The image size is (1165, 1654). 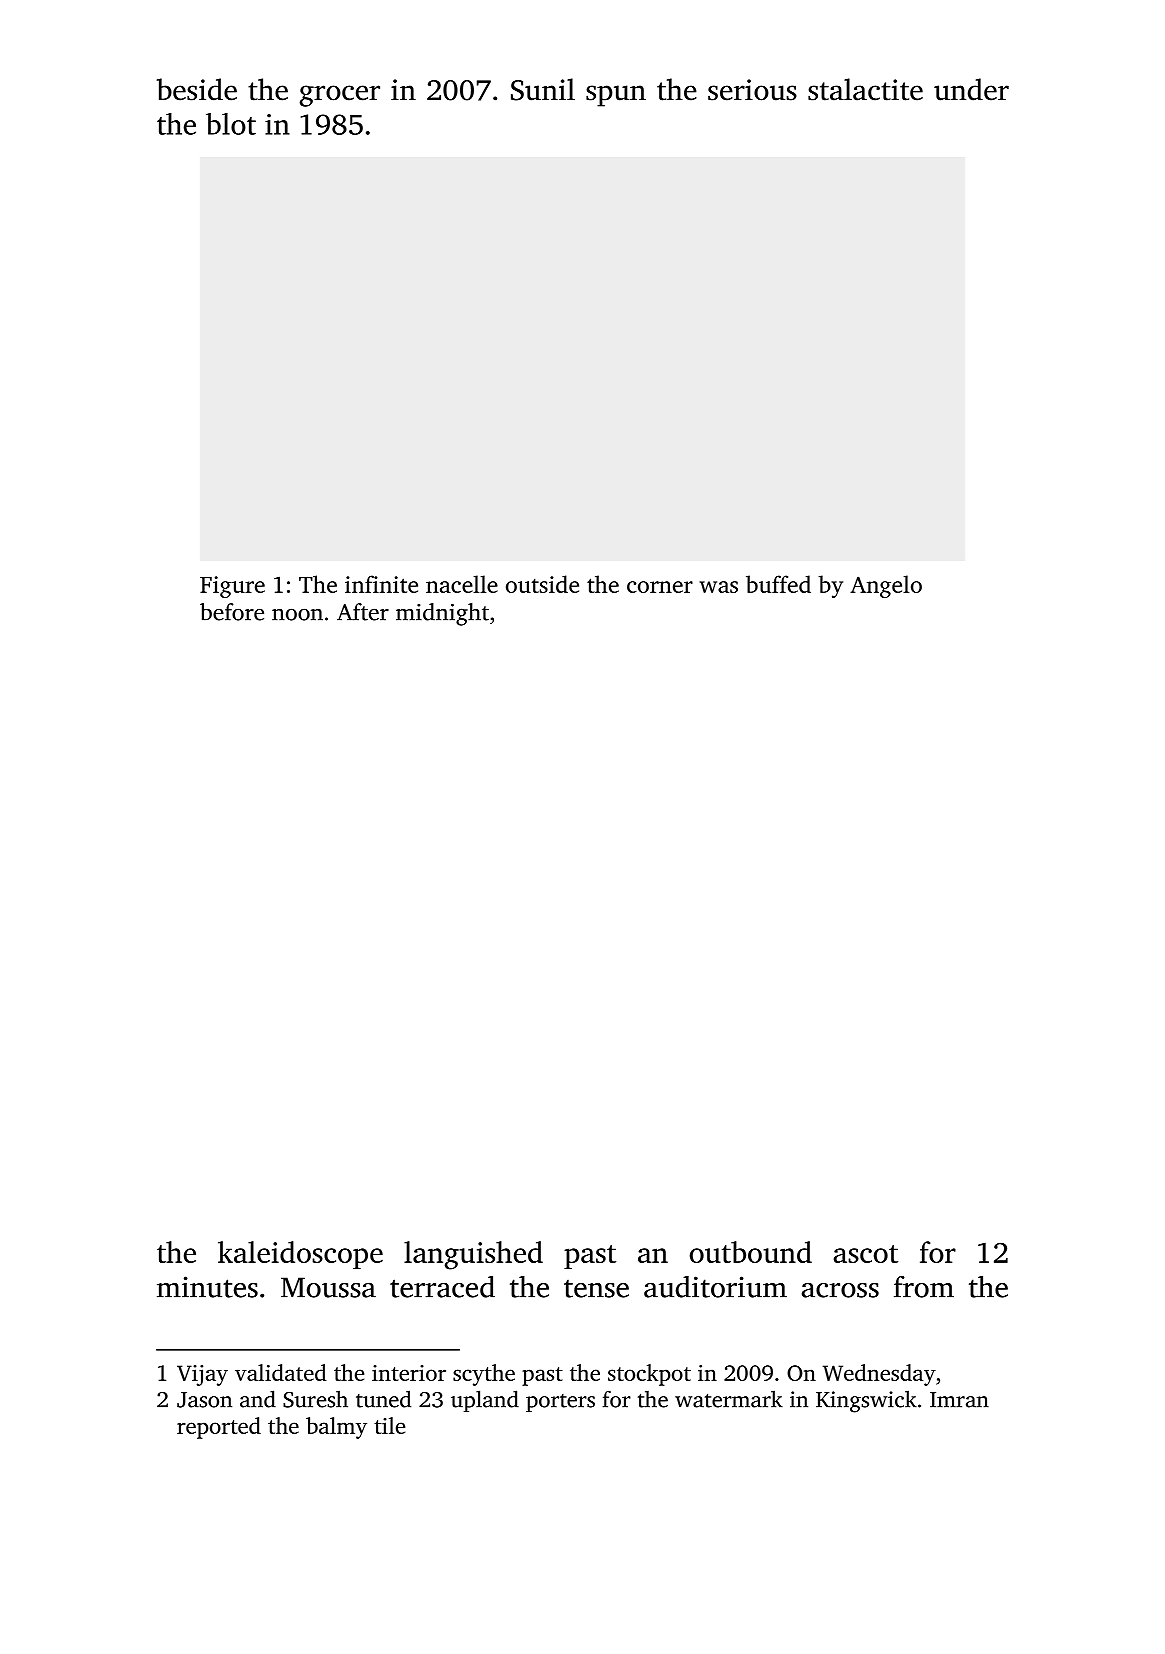 What do you see at coordinates (197, 89) in the screenshot?
I see `beside` at bounding box center [197, 89].
